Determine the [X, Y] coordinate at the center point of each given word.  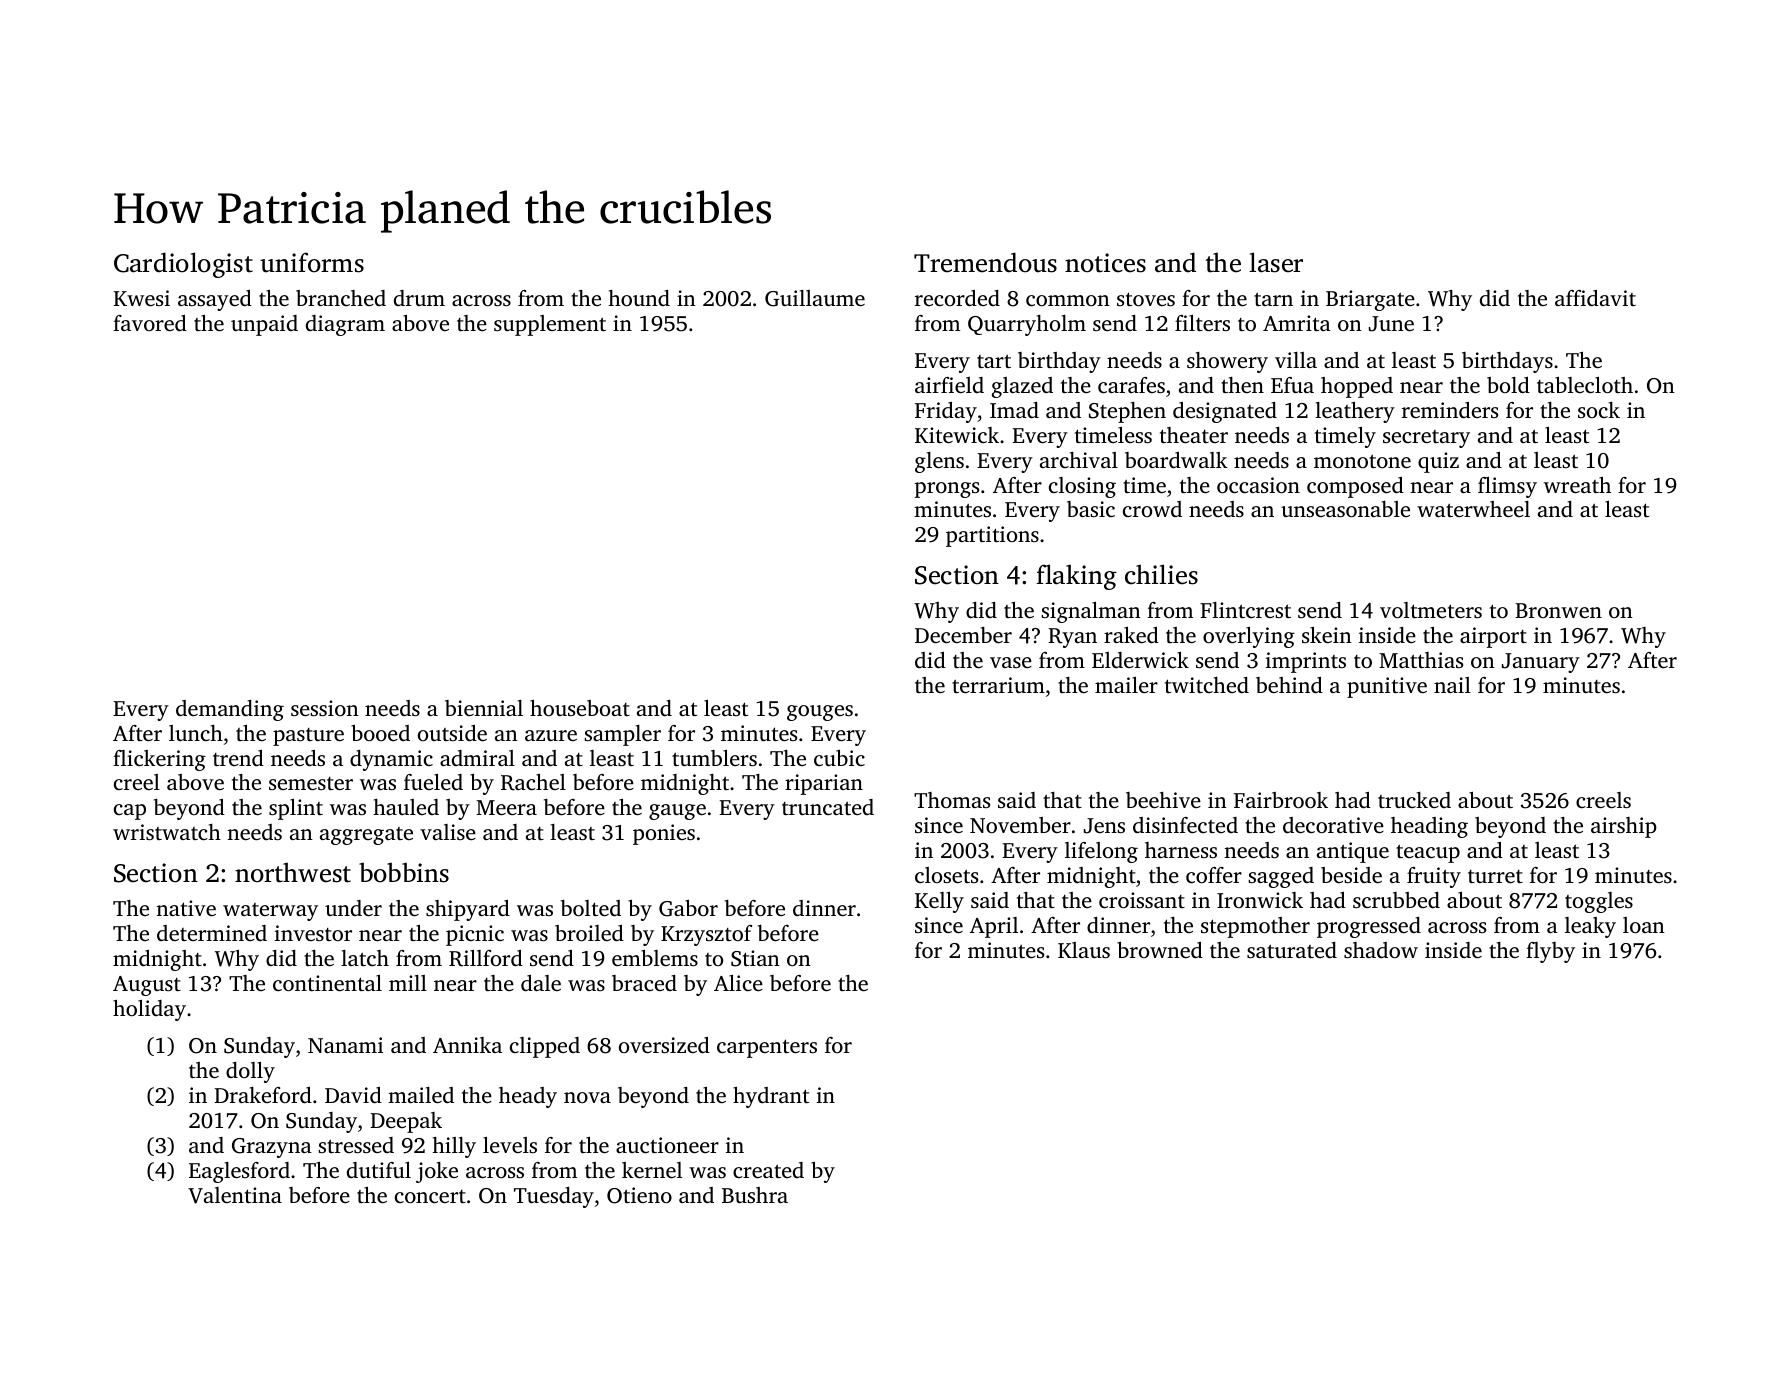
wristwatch [167, 832]
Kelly [939, 902]
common [1068, 300]
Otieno [639, 1195]
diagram [345, 325]
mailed [421, 1095]
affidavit [1595, 298]
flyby [1550, 952]
